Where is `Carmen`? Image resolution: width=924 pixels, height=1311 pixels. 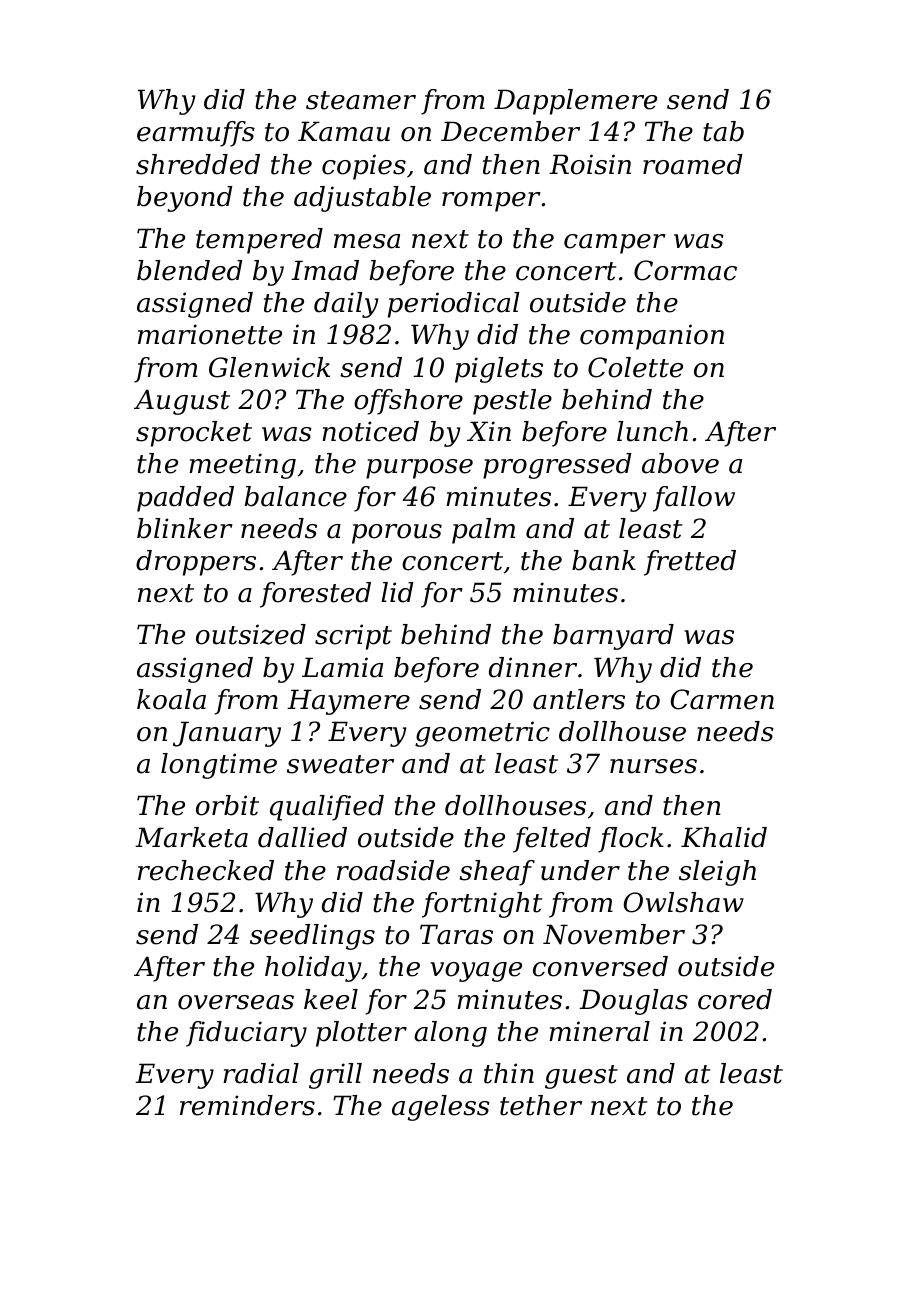
Carmen is located at coordinates (722, 699).
